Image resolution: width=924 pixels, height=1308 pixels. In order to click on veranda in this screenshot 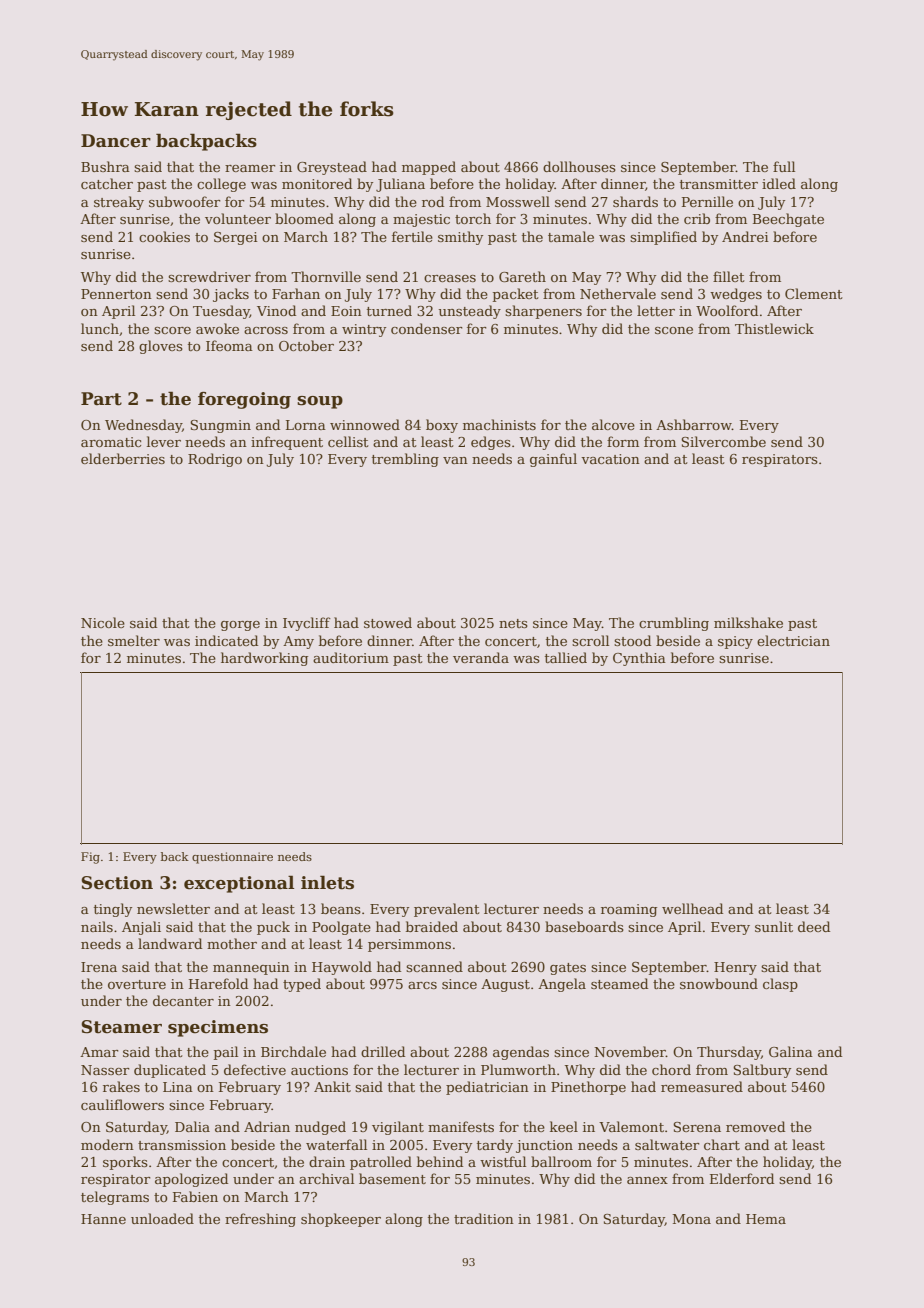, I will do `click(481, 657)`.
